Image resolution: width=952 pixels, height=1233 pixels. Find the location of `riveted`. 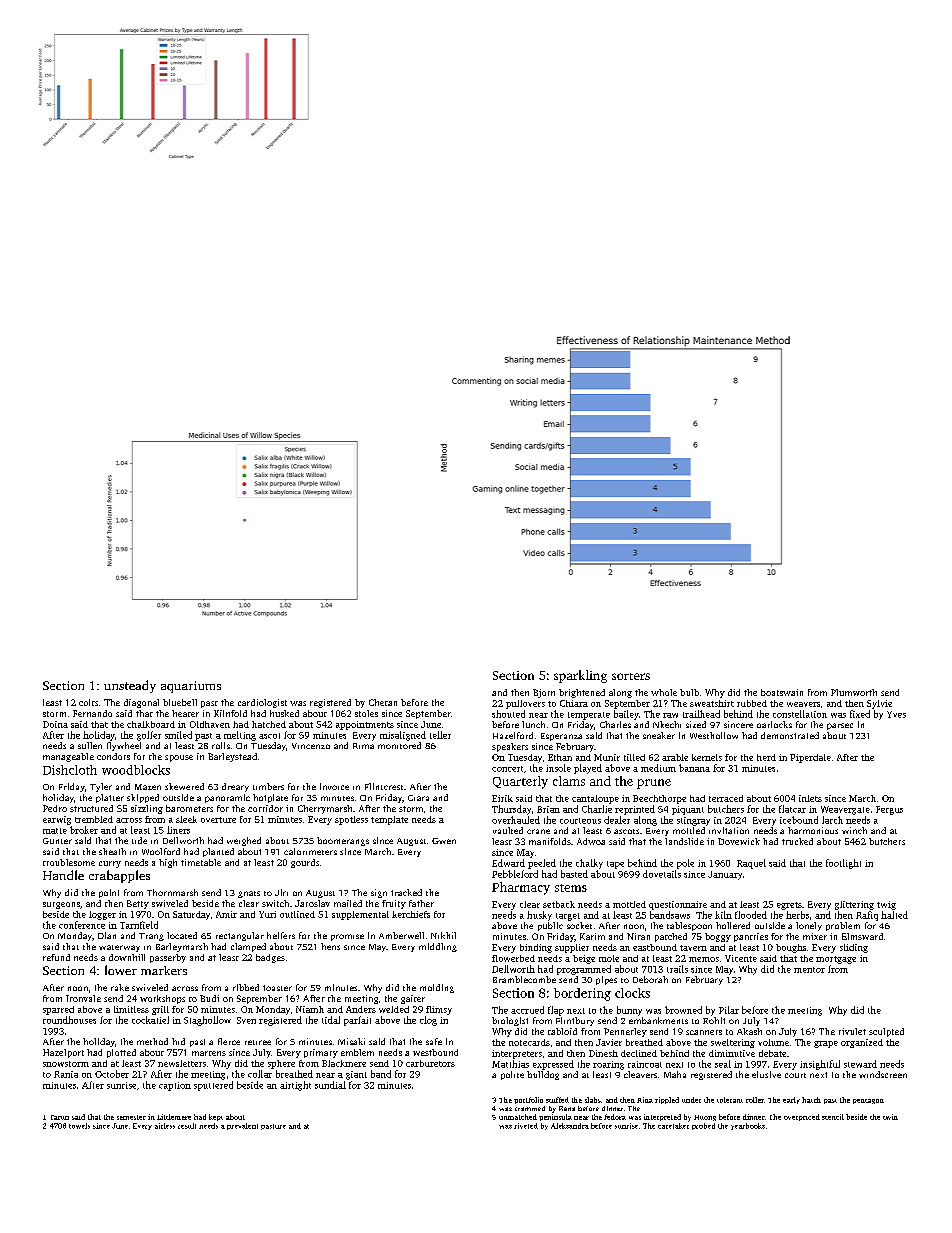

riveted is located at coordinates (526, 1126).
